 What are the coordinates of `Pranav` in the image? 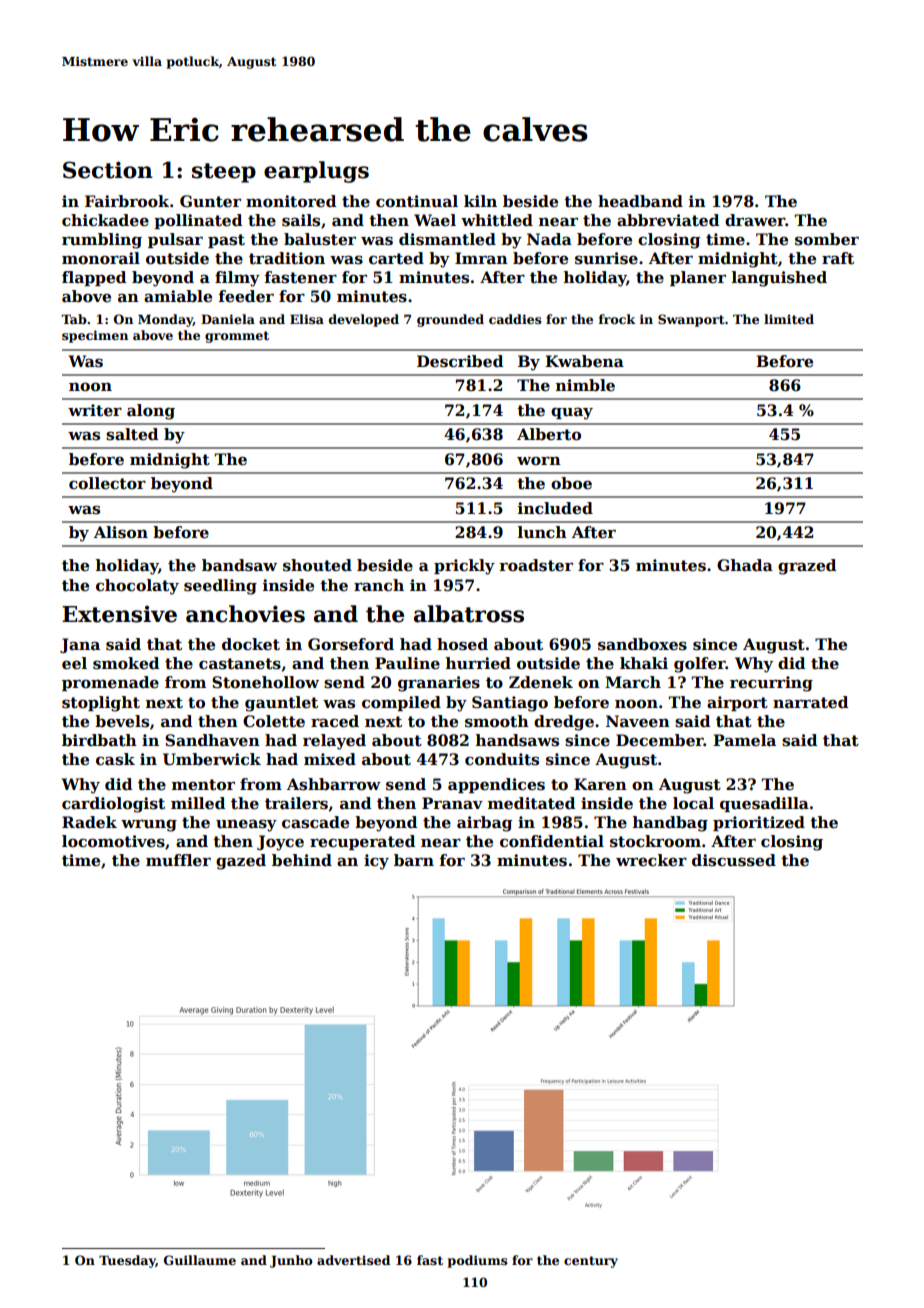 It's located at (452, 803).
